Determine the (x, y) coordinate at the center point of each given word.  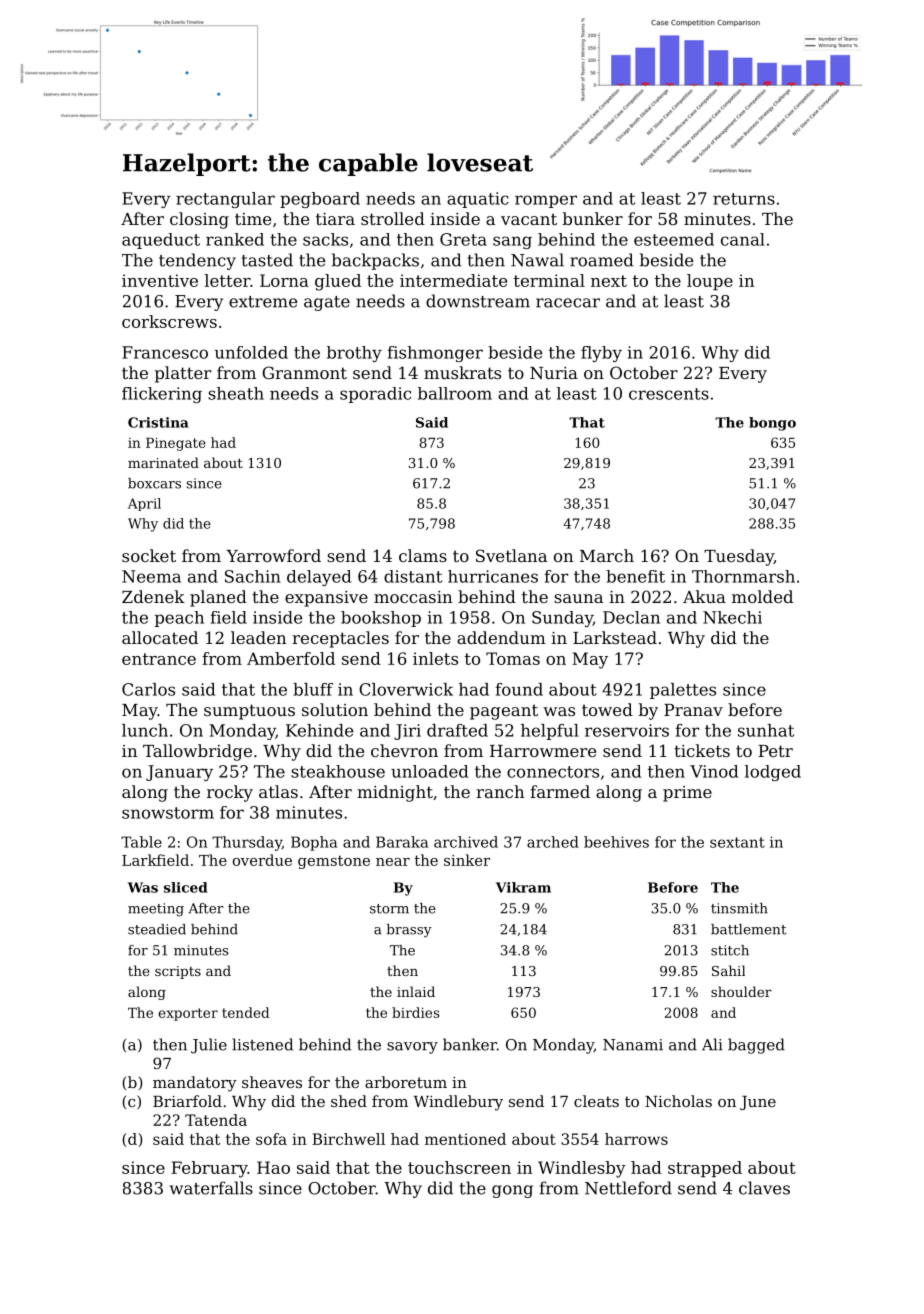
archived (466, 842)
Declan (631, 617)
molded (762, 596)
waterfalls (211, 1188)
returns (744, 199)
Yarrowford (273, 555)
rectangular (225, 200)
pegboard (320, 200)
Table (141, 842)
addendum (501, 637)
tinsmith (739, 908)
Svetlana (511, 555)
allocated (160, 637)
